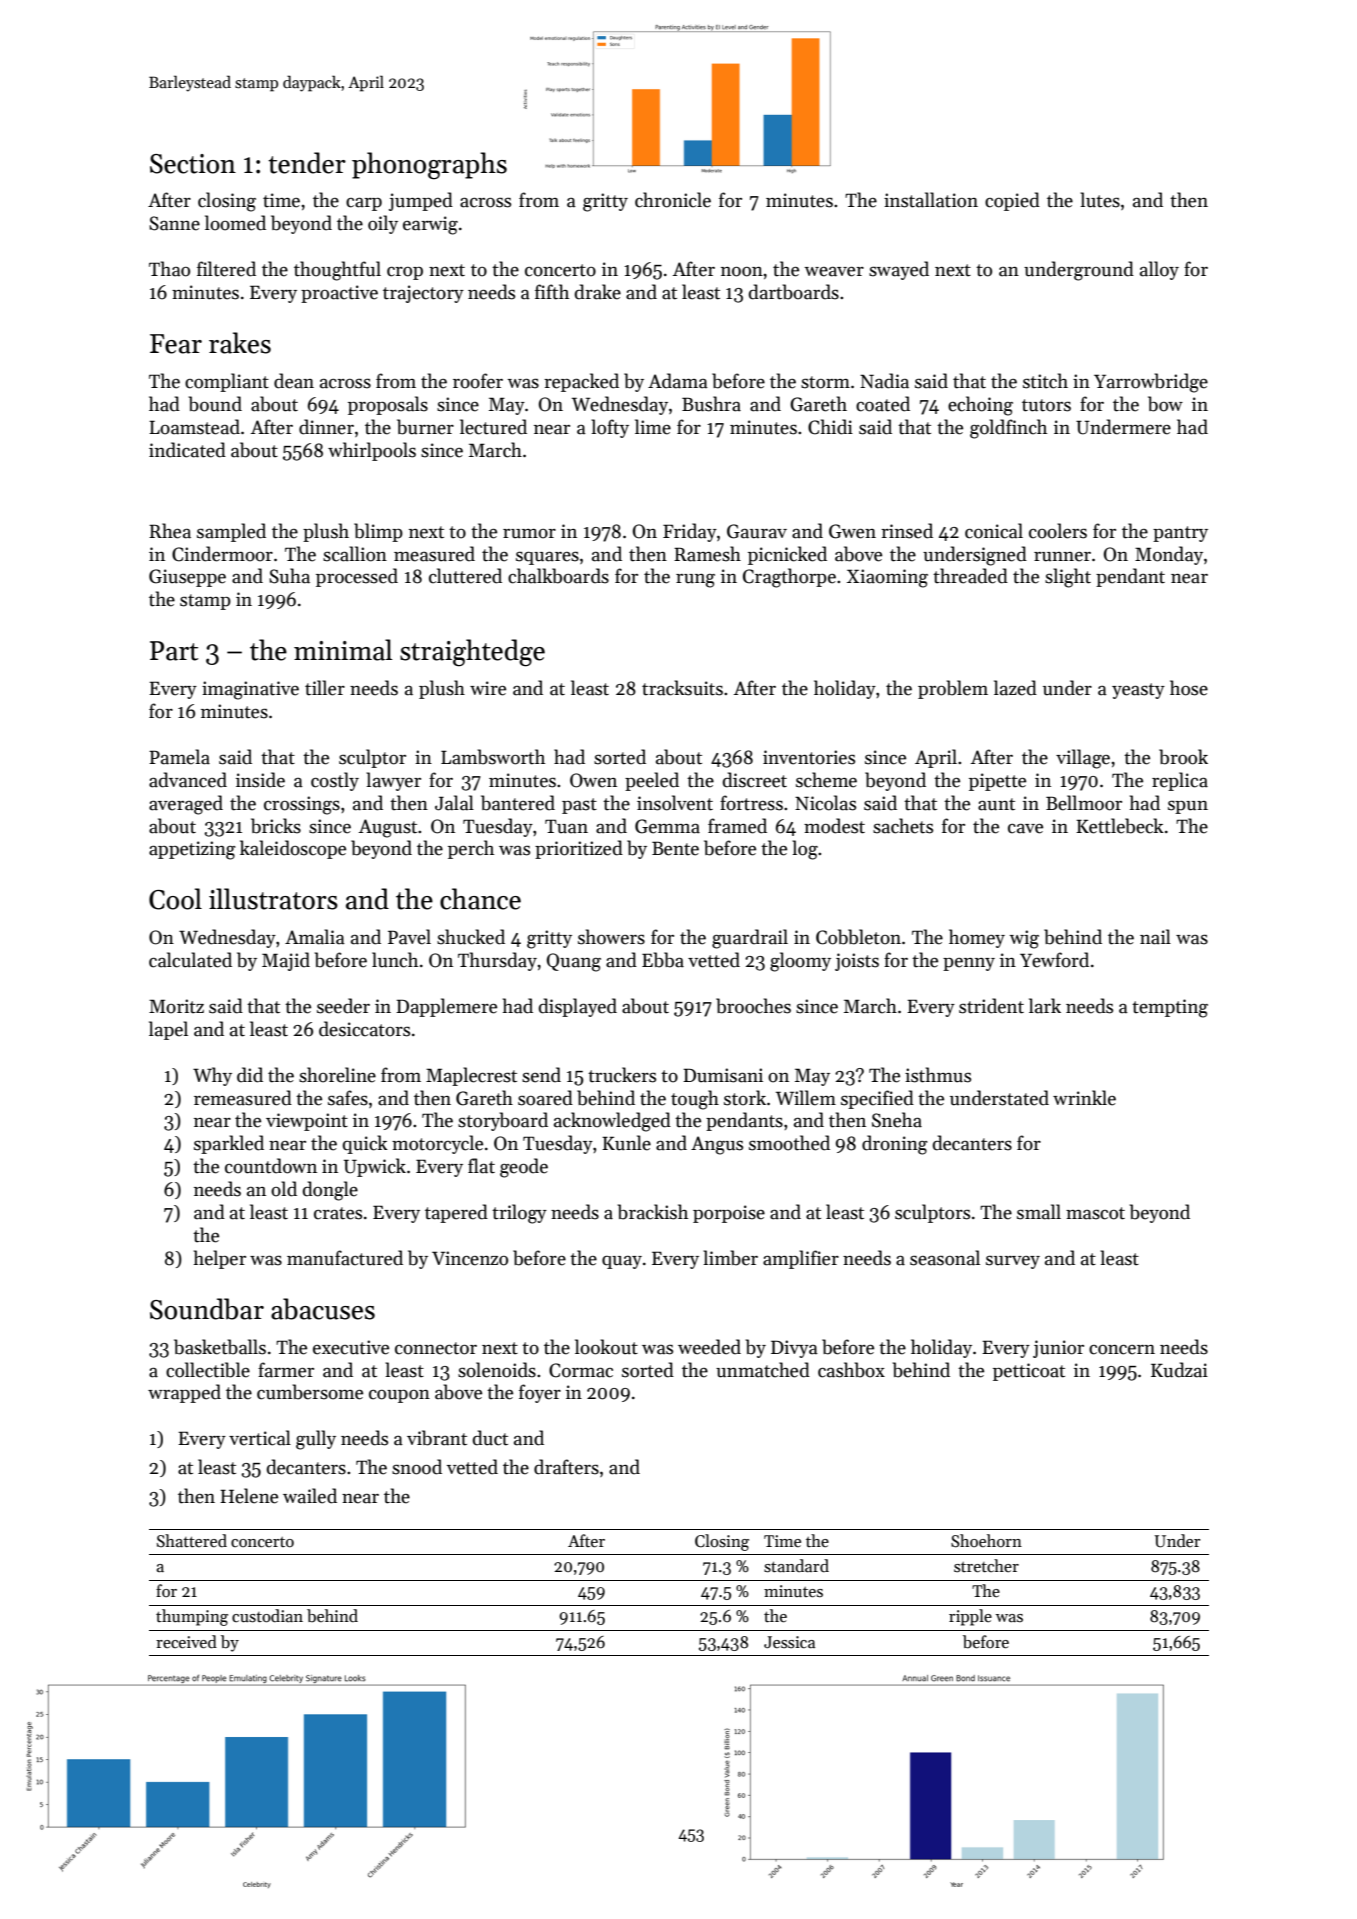 Image resolution: width=1357 pixels, height=1919 pixels. I want to click on abacuses, so click(323, 1309).
